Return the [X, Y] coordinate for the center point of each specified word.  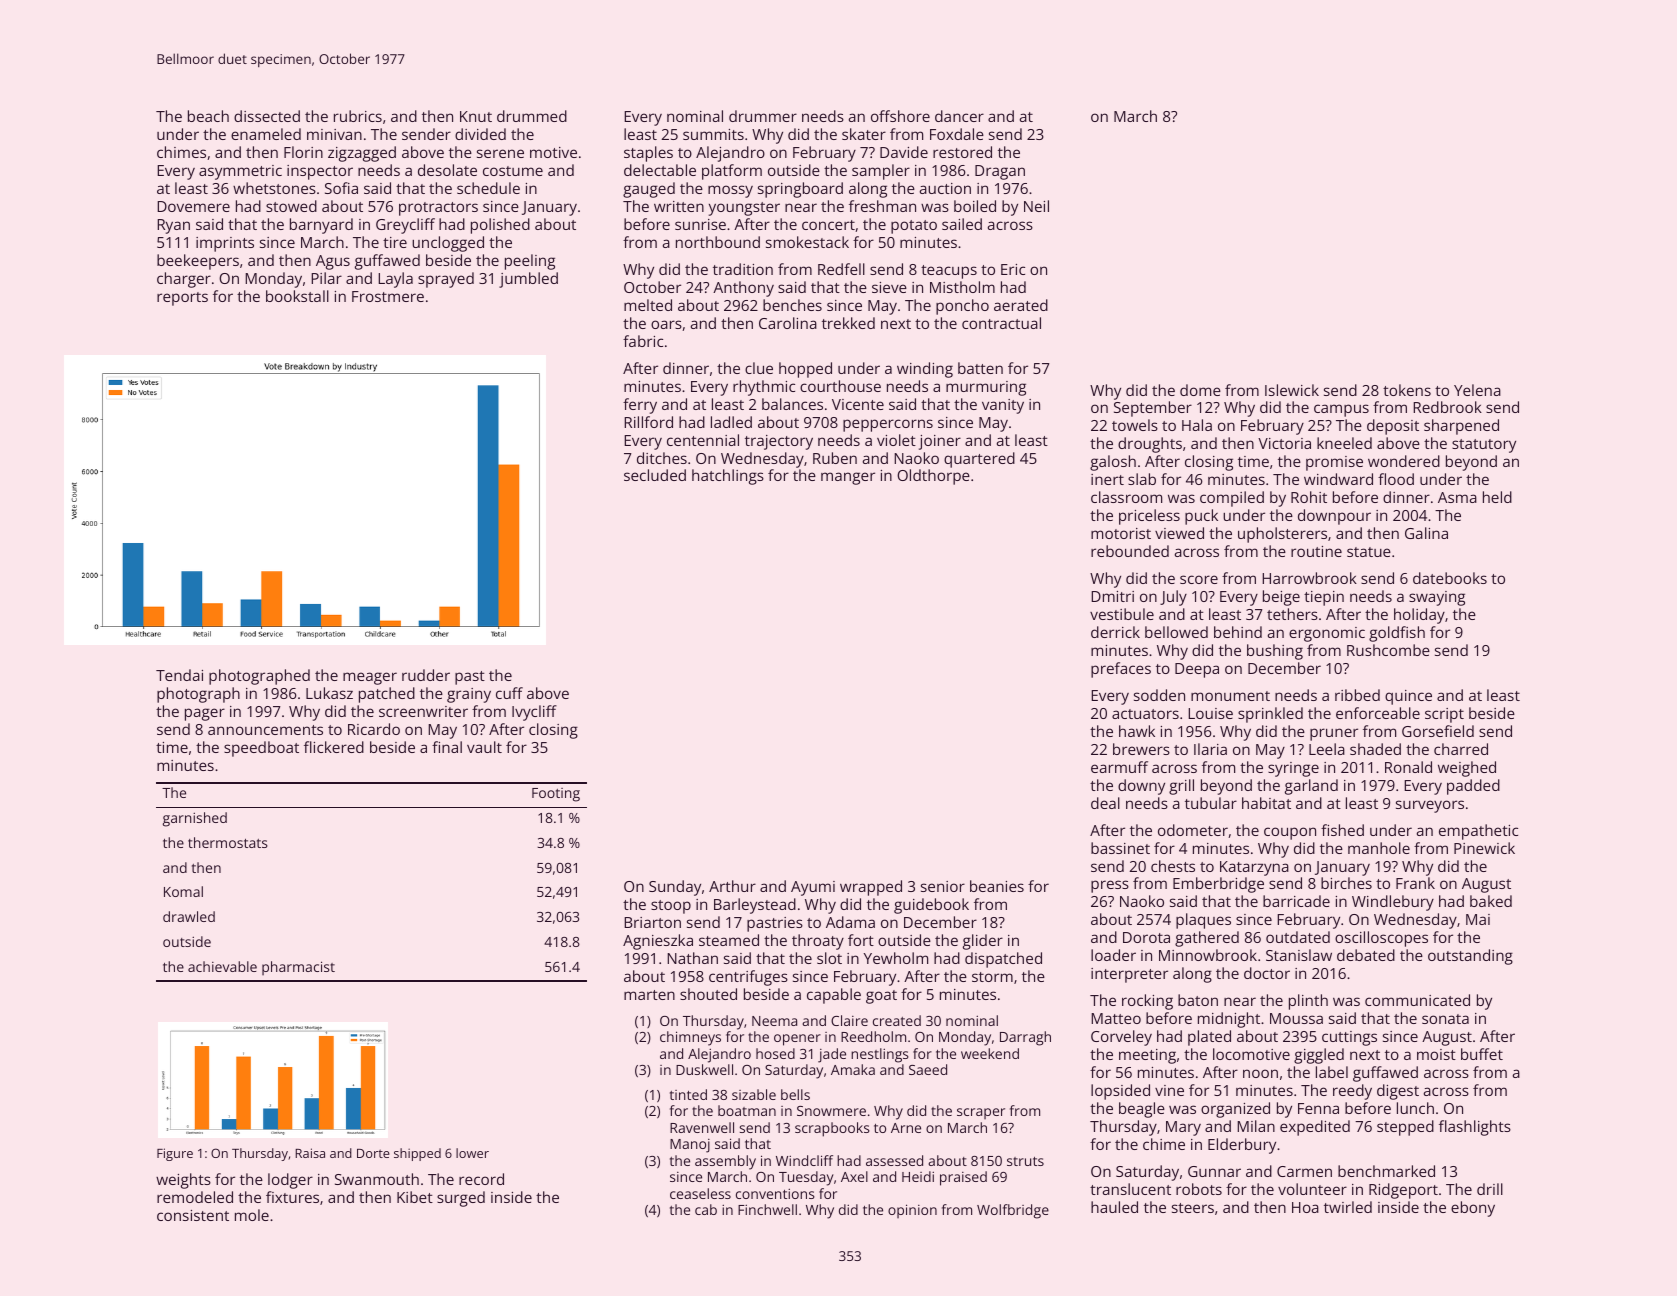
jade [832, 1055]
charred [1461, 749]
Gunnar [1214, 1171]
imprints [225, 244]
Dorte [373, 1153]
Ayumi [813, 888]
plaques [1203, 921]
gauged [649, 190]
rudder [426, 675]
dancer [959, 116]
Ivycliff [534, 713]
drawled [189, 916]
